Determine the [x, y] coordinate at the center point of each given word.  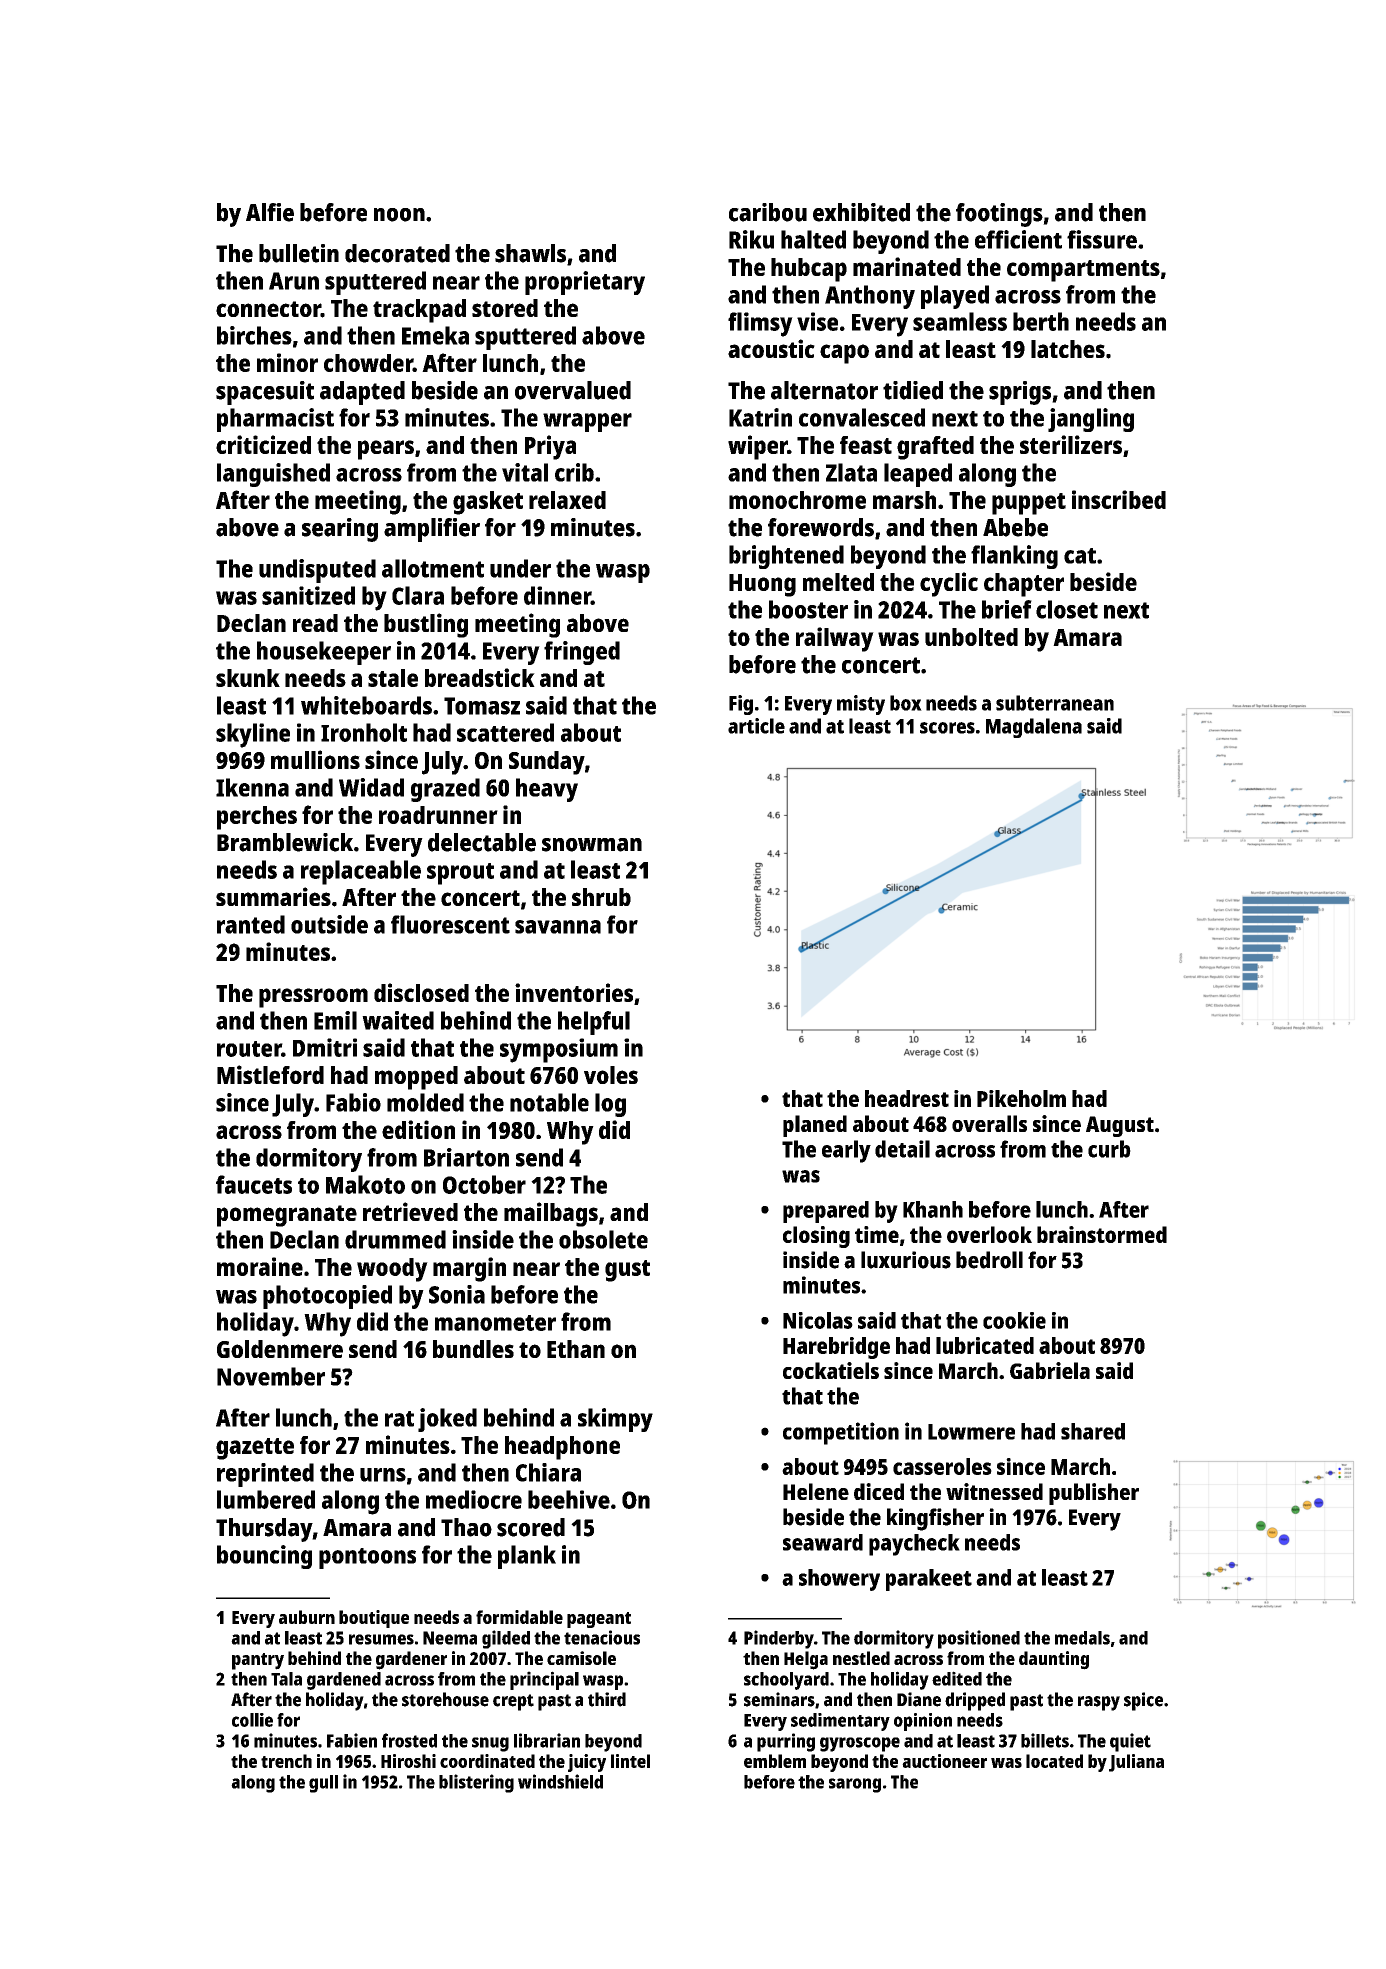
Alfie [270, 212]
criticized [263, 444]
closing [816, 1237]
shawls [530, 253]
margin [469, 1269]
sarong [855, 1785]
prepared [826, 1212]
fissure [1102, 239]
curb [1109, 1149]
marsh [904, 500]
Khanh [933, 1209]
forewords [821, 527]
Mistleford [270, 1074]
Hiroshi [408, 1761]
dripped [975, 1701]
